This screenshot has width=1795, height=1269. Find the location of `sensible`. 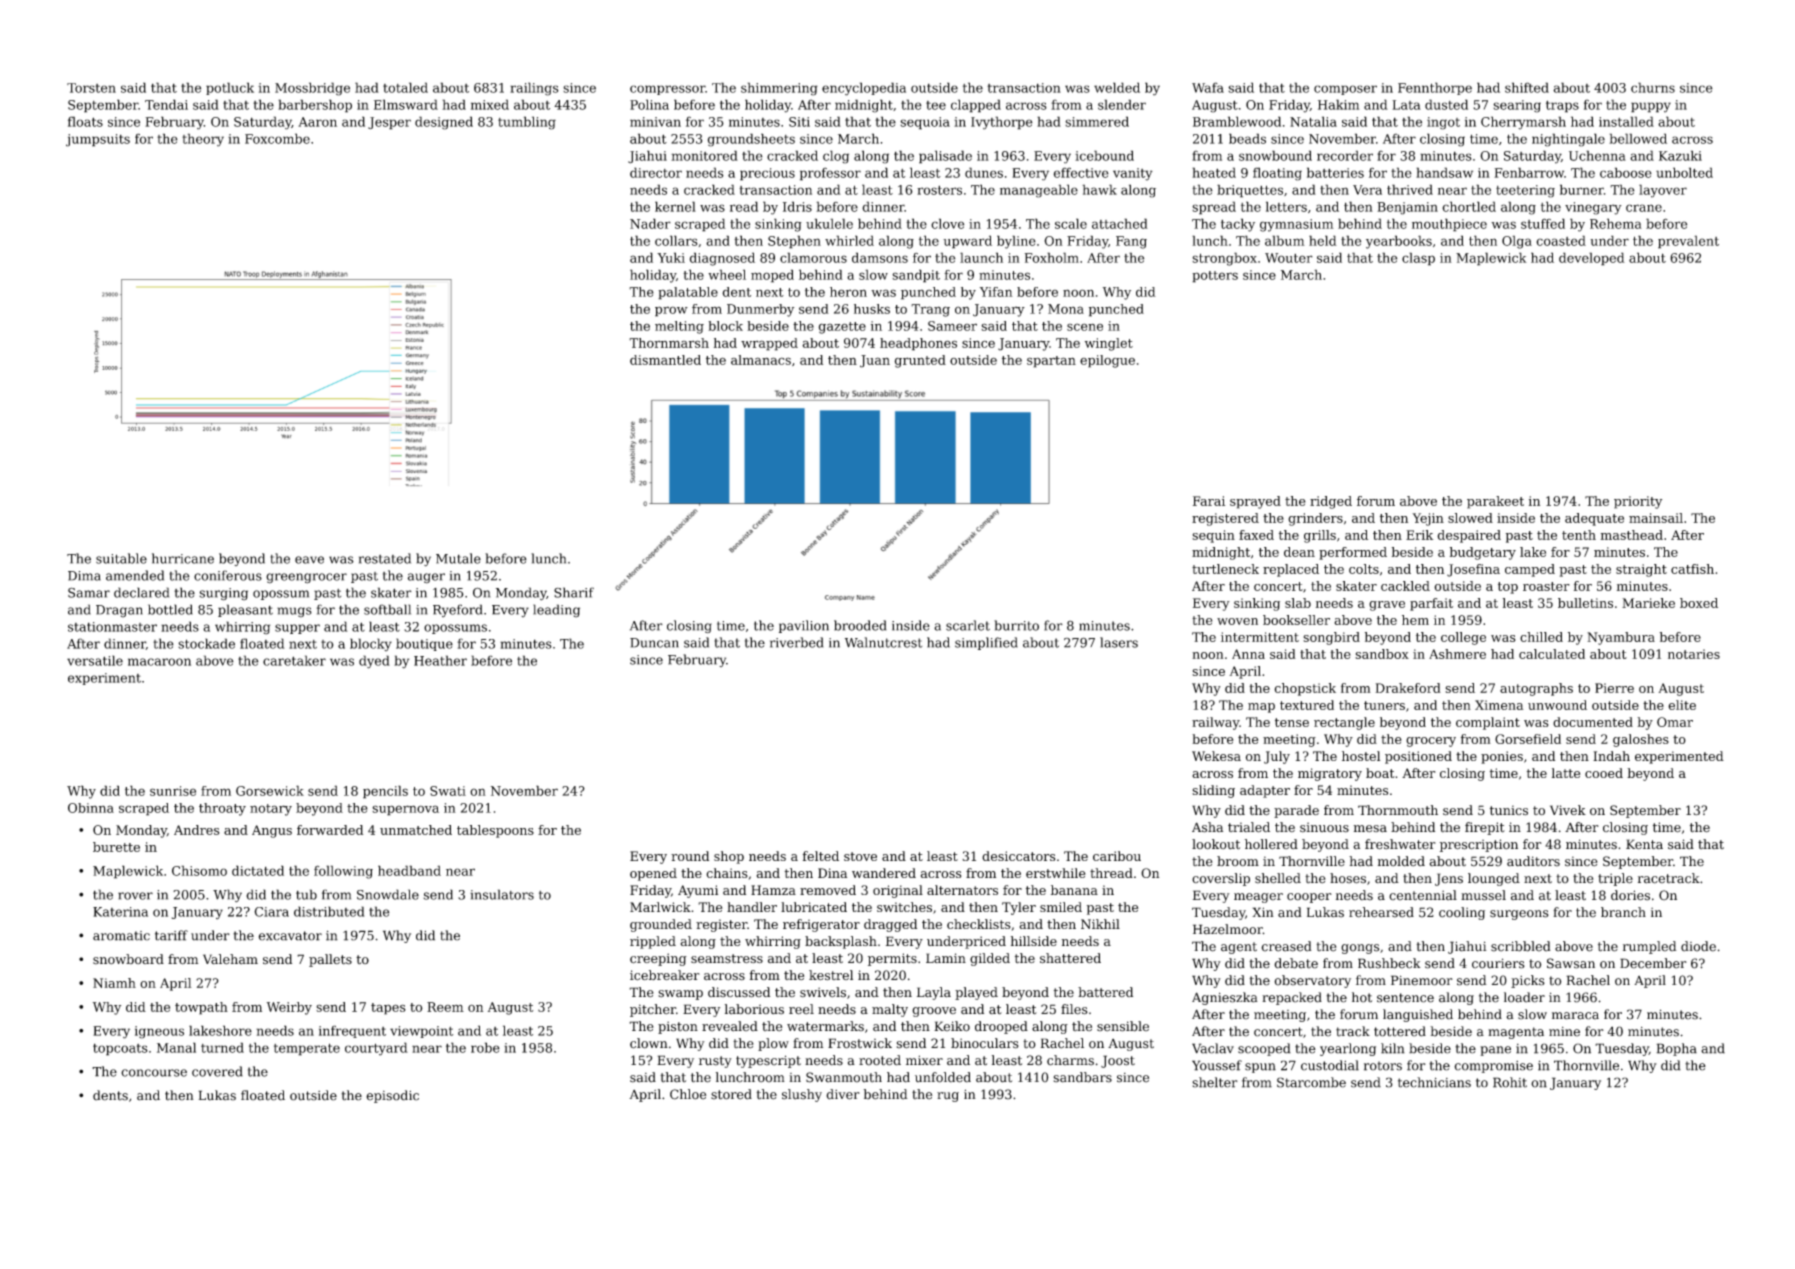

sensible is located at coordinates (1123, 1026).
